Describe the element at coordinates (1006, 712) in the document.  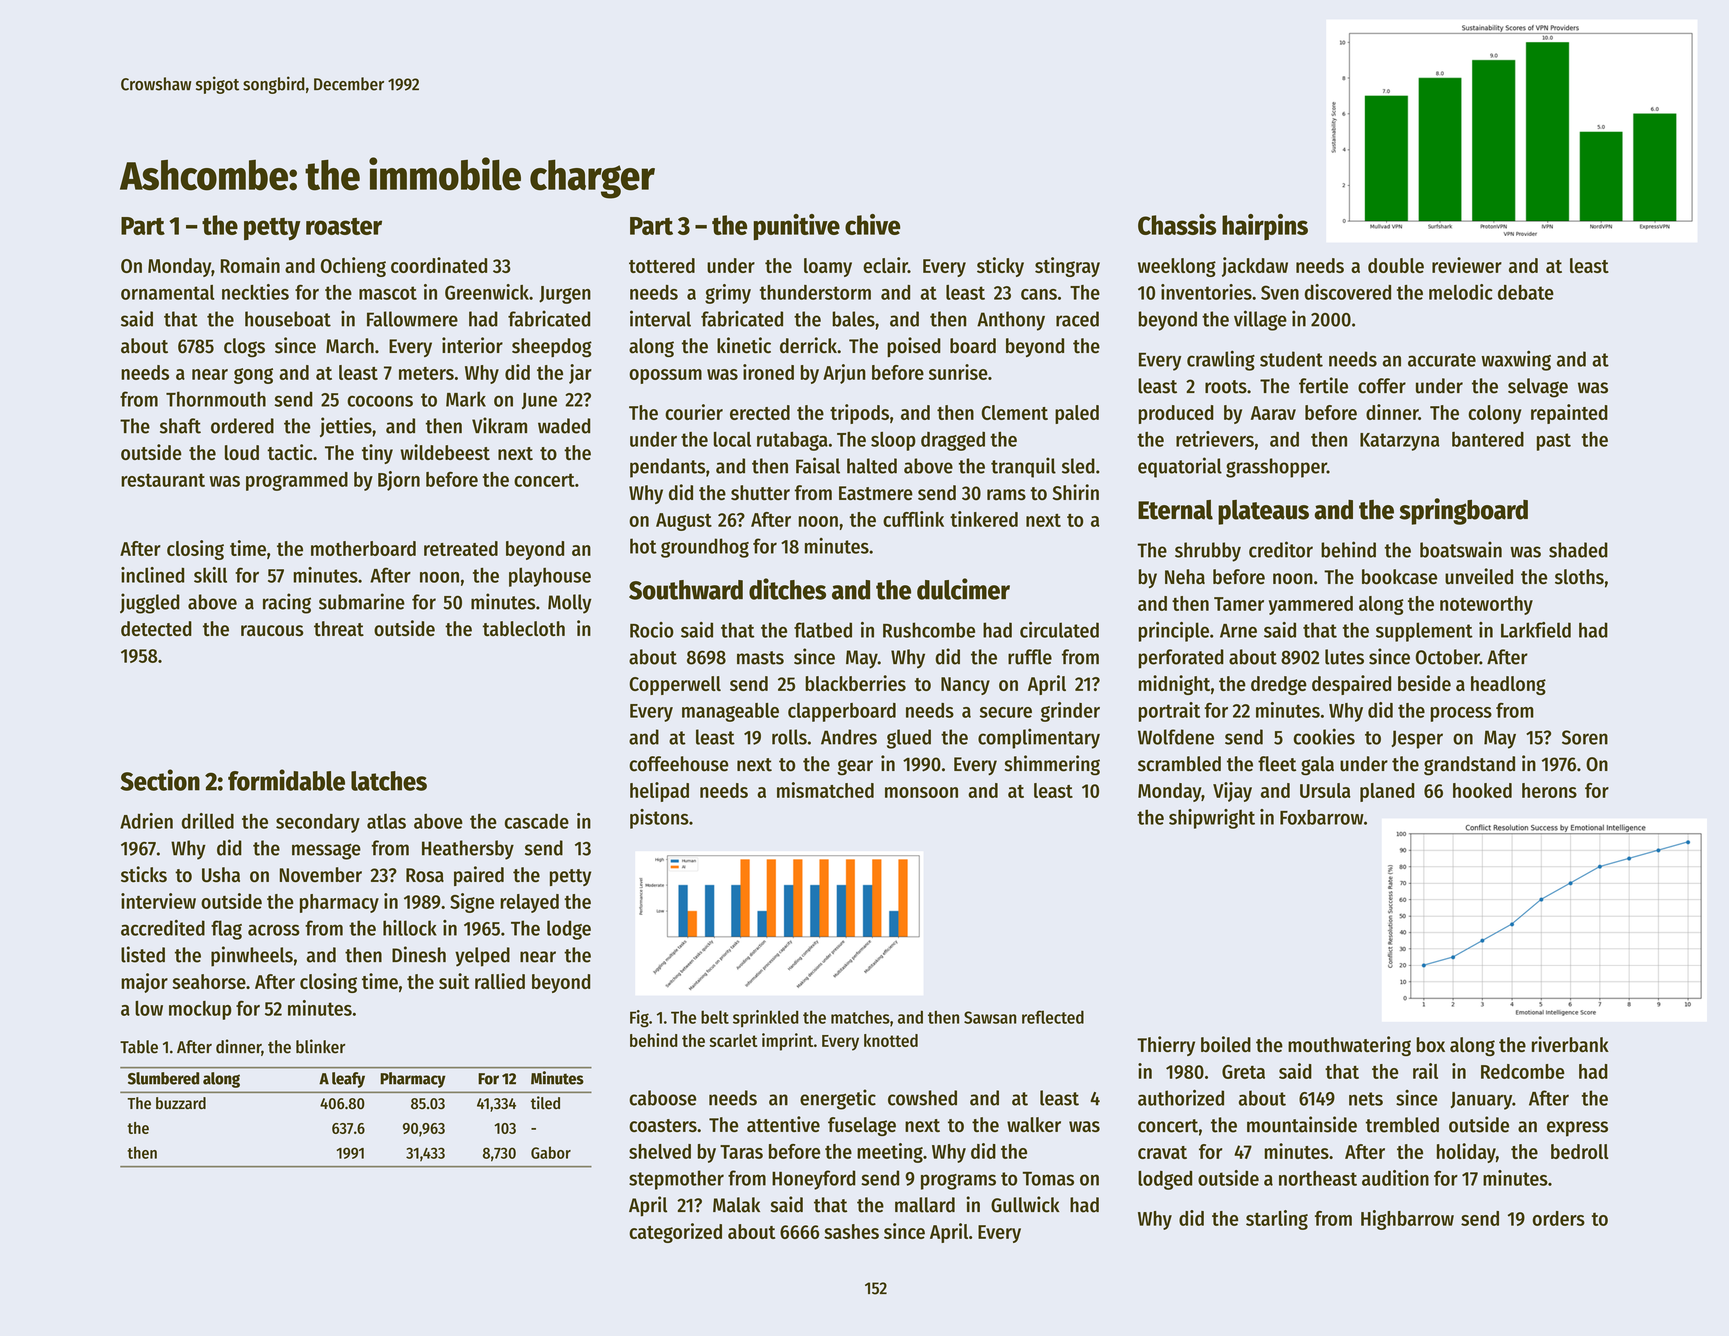
I see `secure` at that location.
